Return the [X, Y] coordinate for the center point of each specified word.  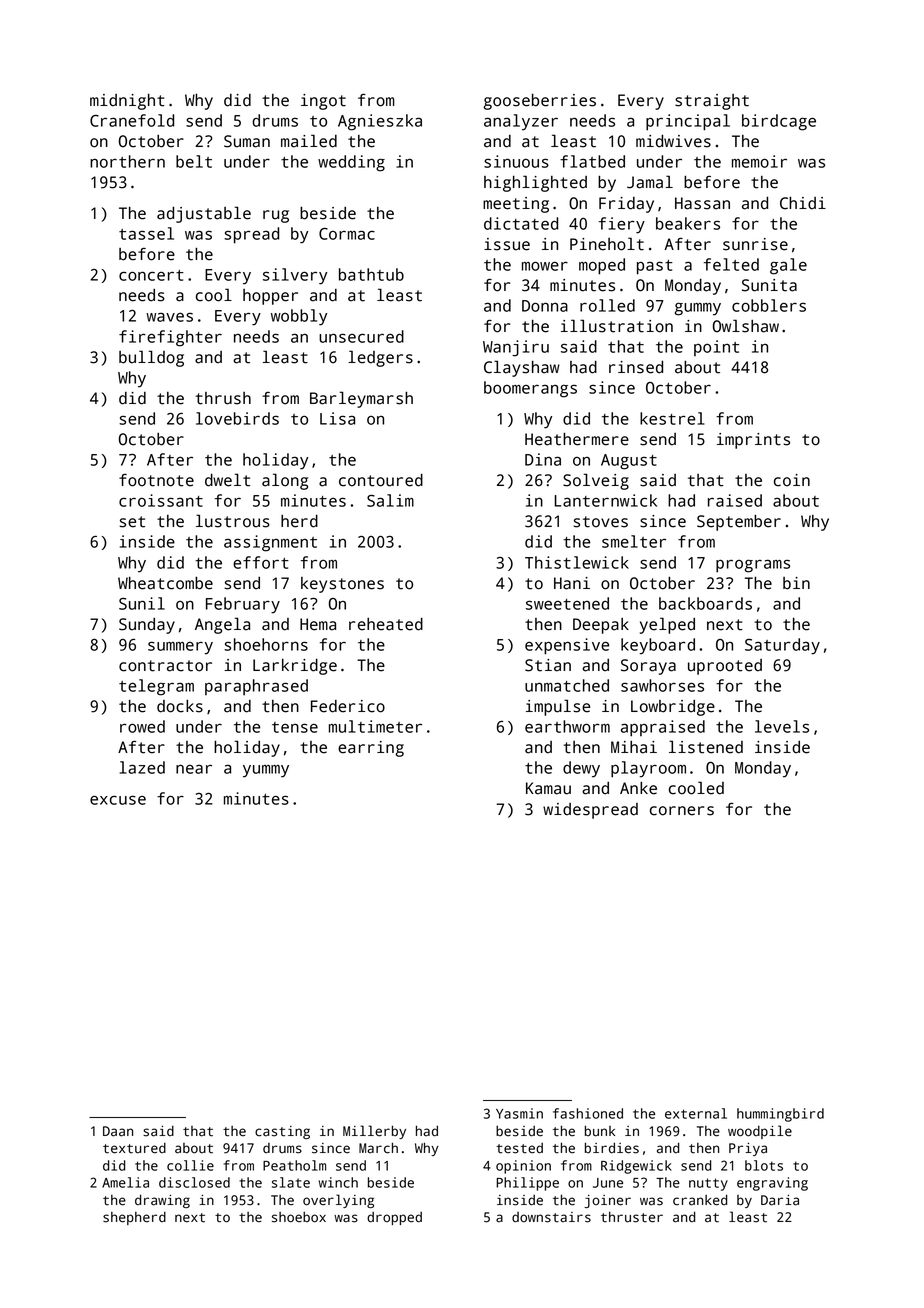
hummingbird [780, 1115]
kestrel [672, 418]
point [716, 348]
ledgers [380, 358]
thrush [223, 398]
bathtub [371, 274]
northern [127, 161]
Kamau [548, 788]
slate [291, 1182]
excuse [118, 800]
